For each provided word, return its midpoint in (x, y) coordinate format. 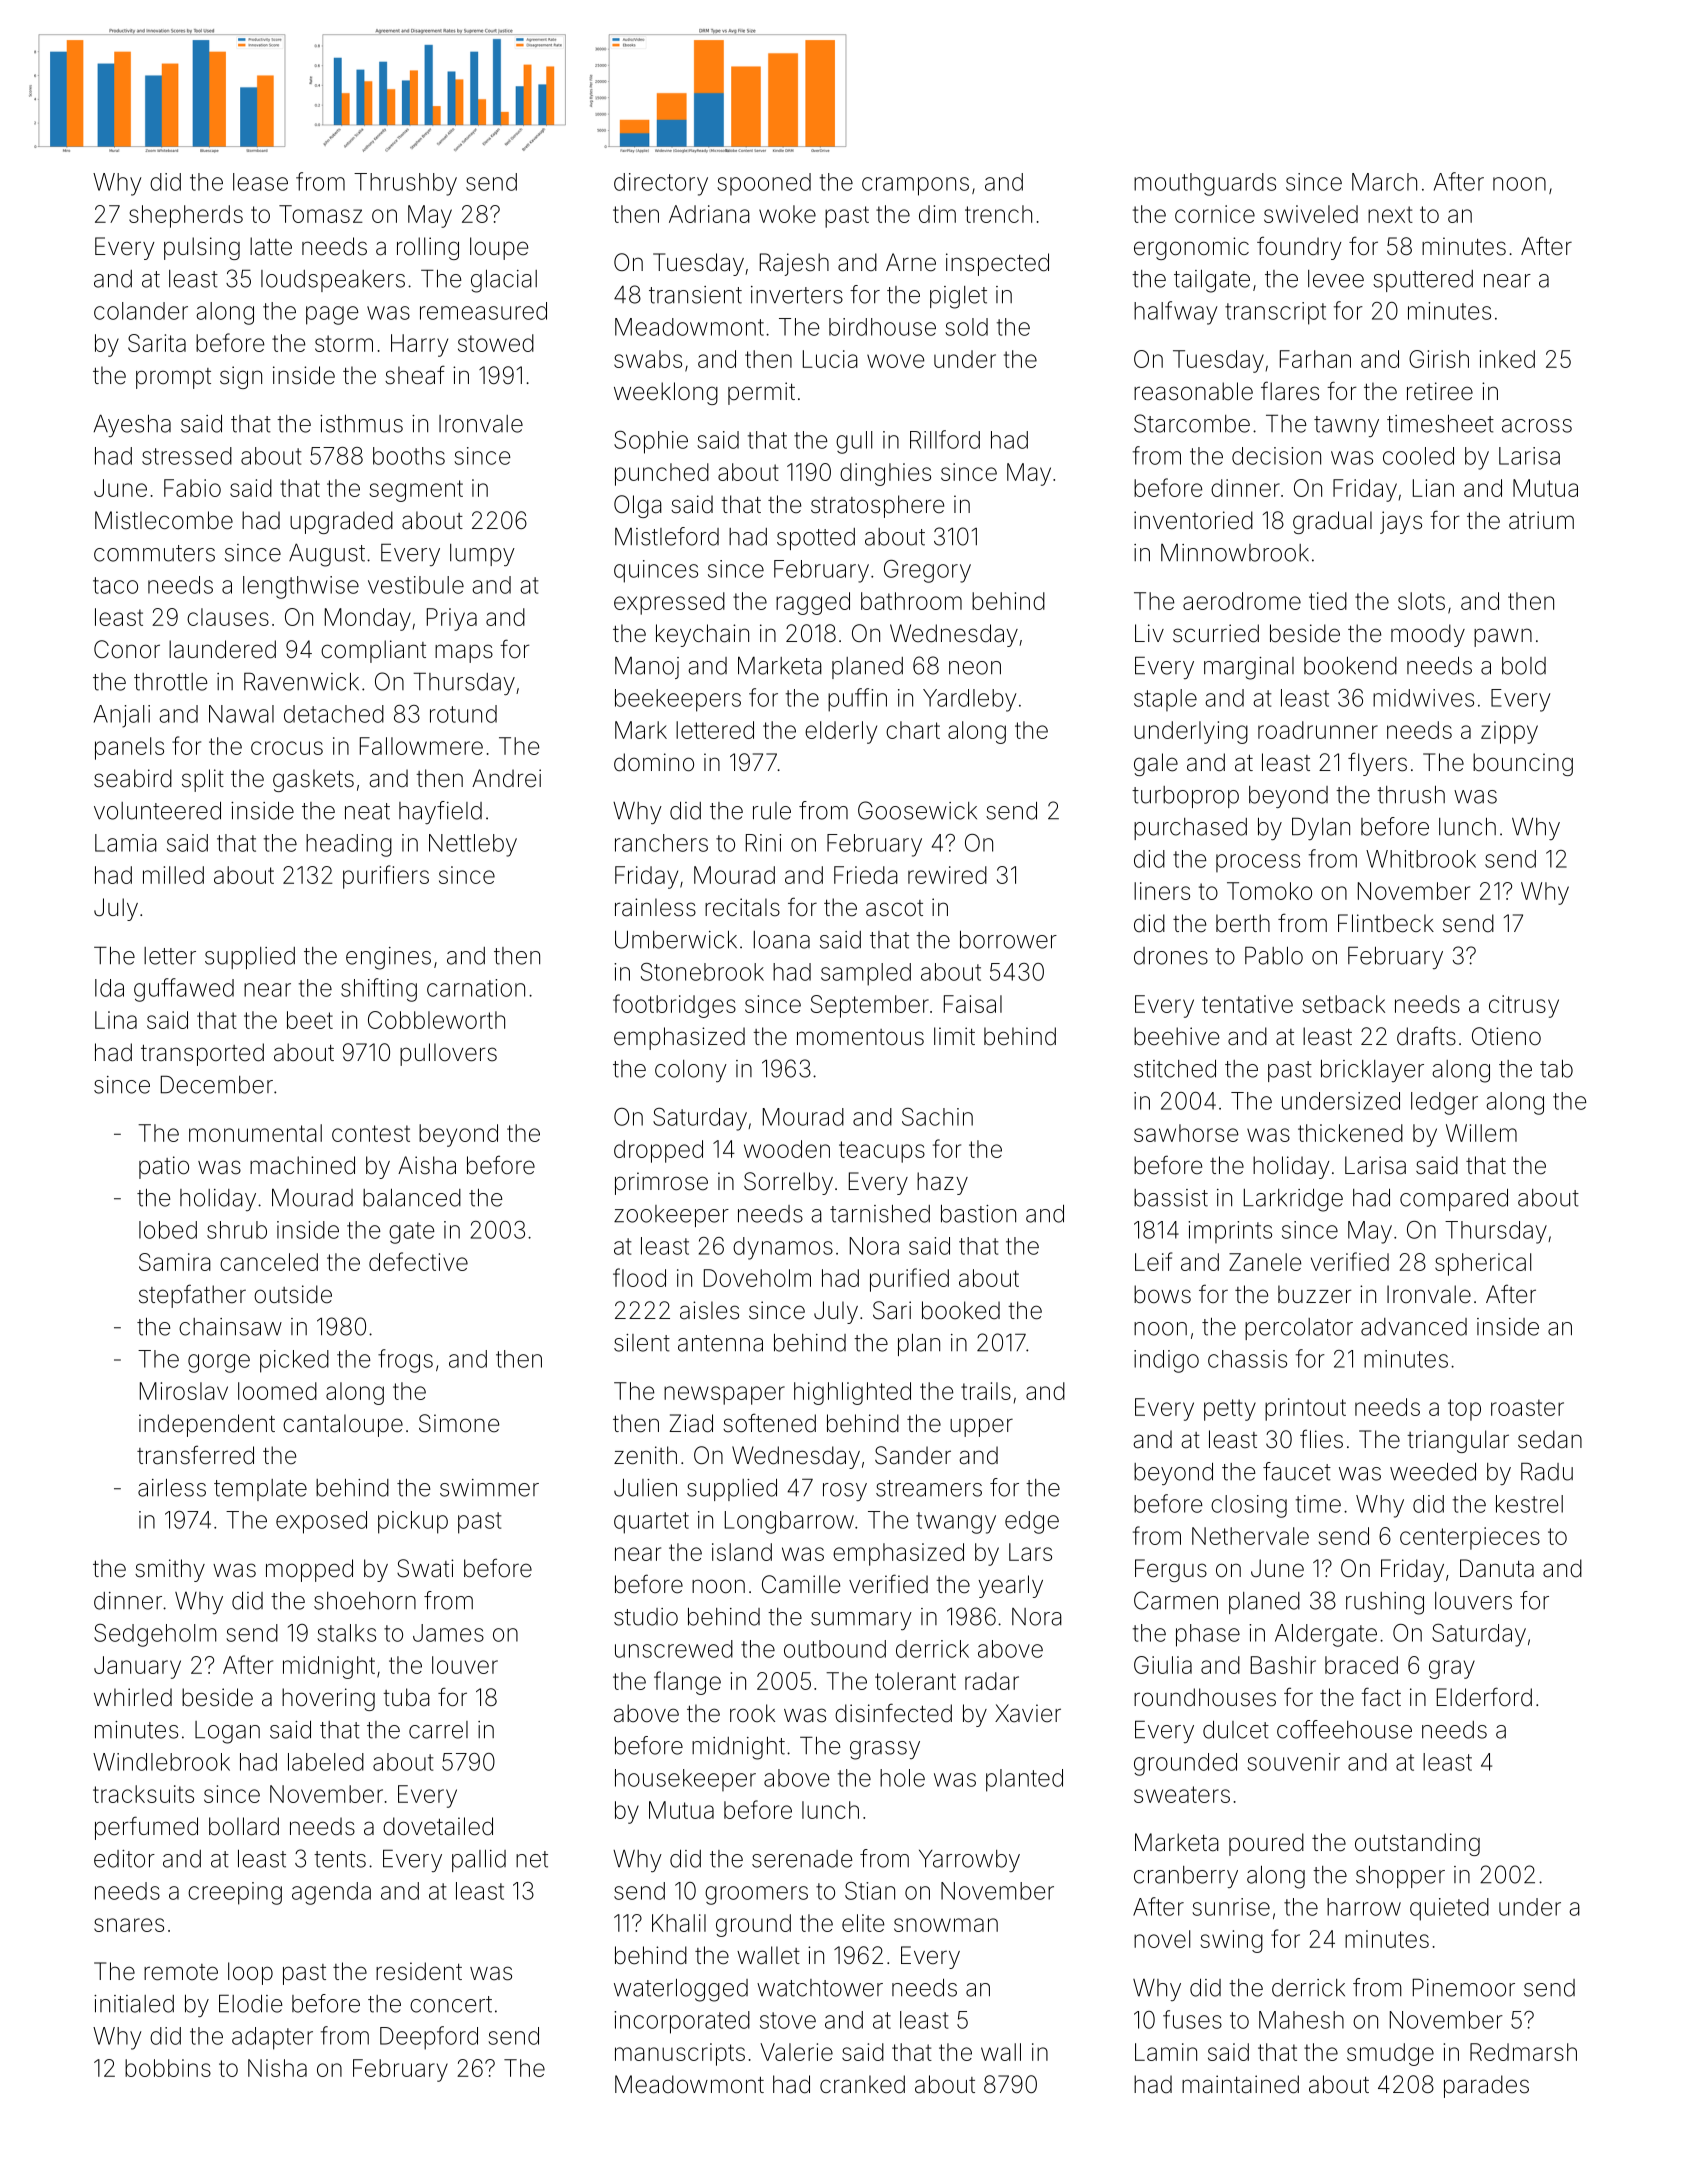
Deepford (429, 2038)
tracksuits (143, 1794)
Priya (452, 619)
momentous (860, 1037)
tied (1328, 601)
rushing (1385, 1603)
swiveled (1311, 214)
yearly (1010, 1586)
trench (998, 214)
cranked (862, 2084)
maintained (1240, 2084)
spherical (1483, 1264)
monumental (255, 1133)
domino (654, 762)
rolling (428, 248)
